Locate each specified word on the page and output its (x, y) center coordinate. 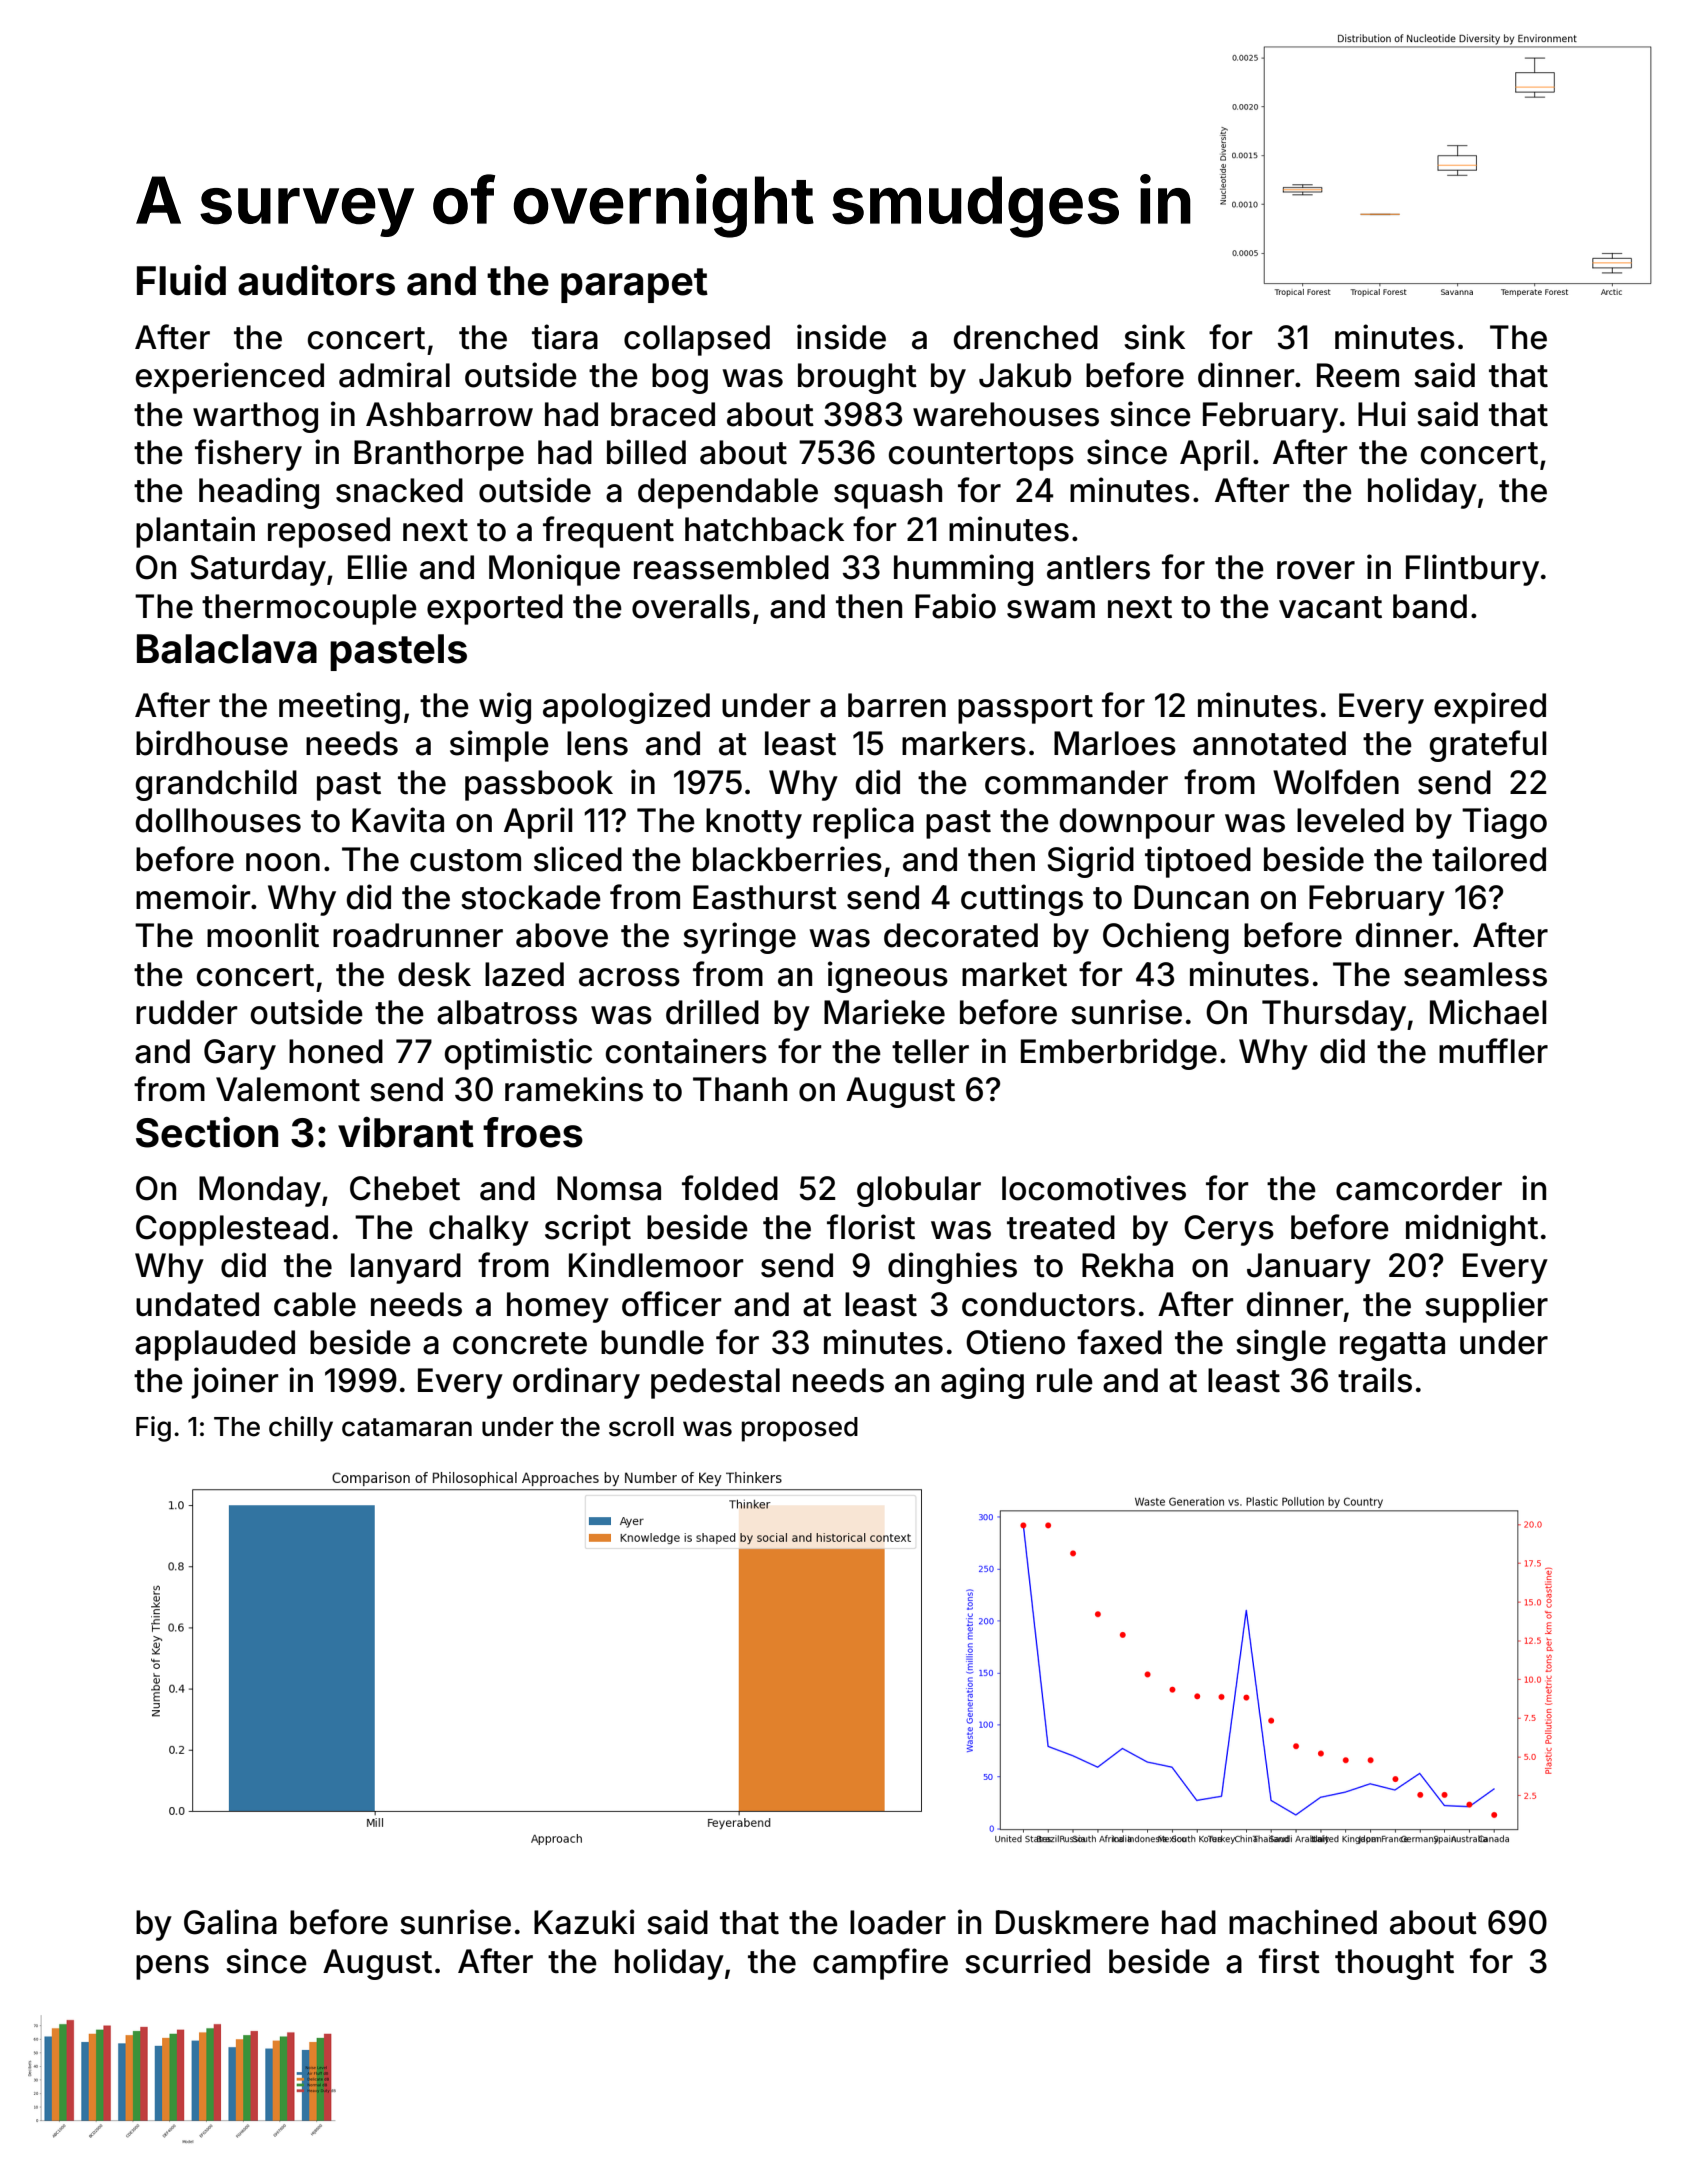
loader (898, 1922)
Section (207, 1132)
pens (172, 1967)
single (1281, 1345)
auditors (316, 280)
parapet (634, 285)
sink (1154, 337)
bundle (652, 1342)
